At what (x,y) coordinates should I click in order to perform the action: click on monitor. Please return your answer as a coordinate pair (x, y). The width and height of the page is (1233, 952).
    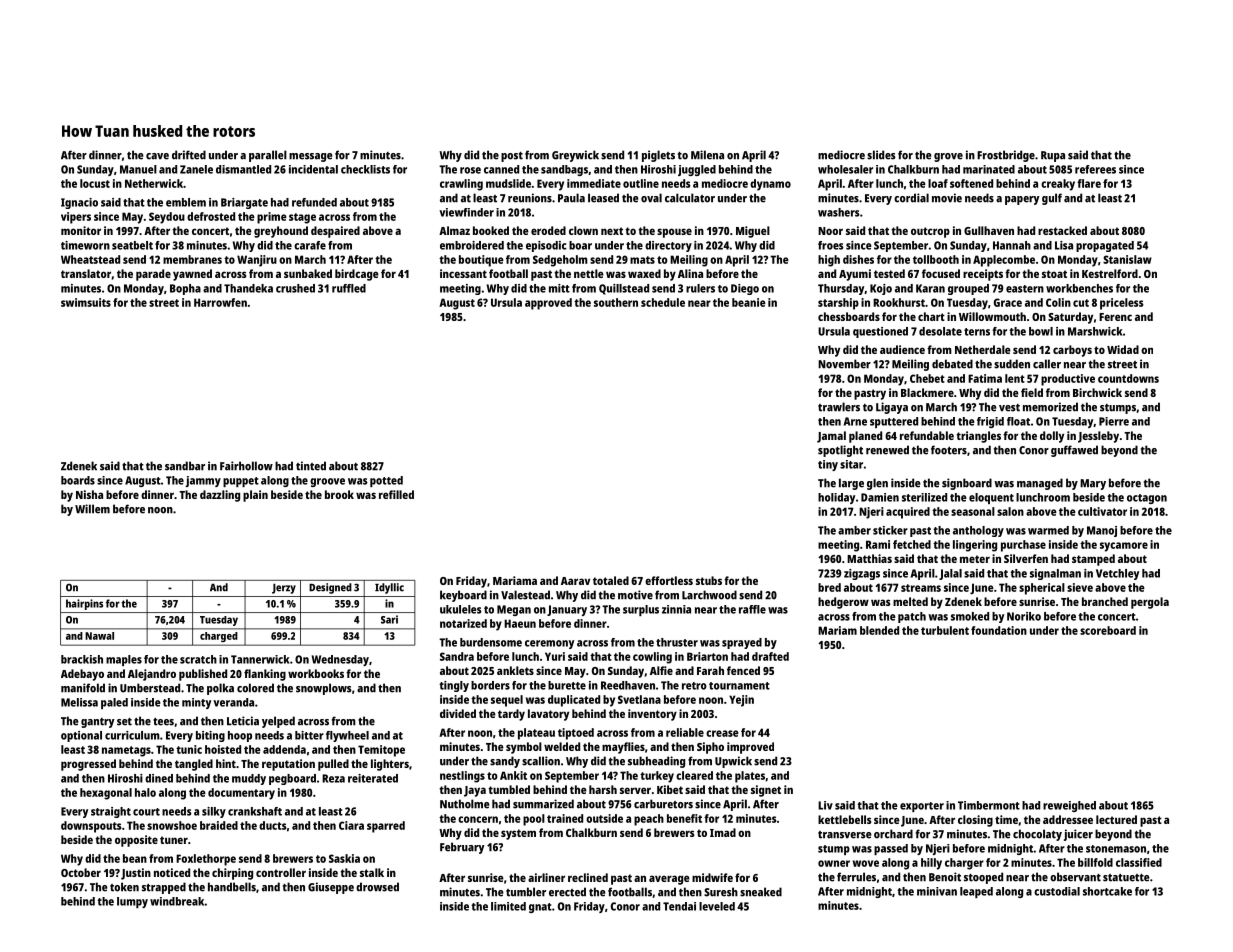
    Looking at the image, I should click on (81, 230).
